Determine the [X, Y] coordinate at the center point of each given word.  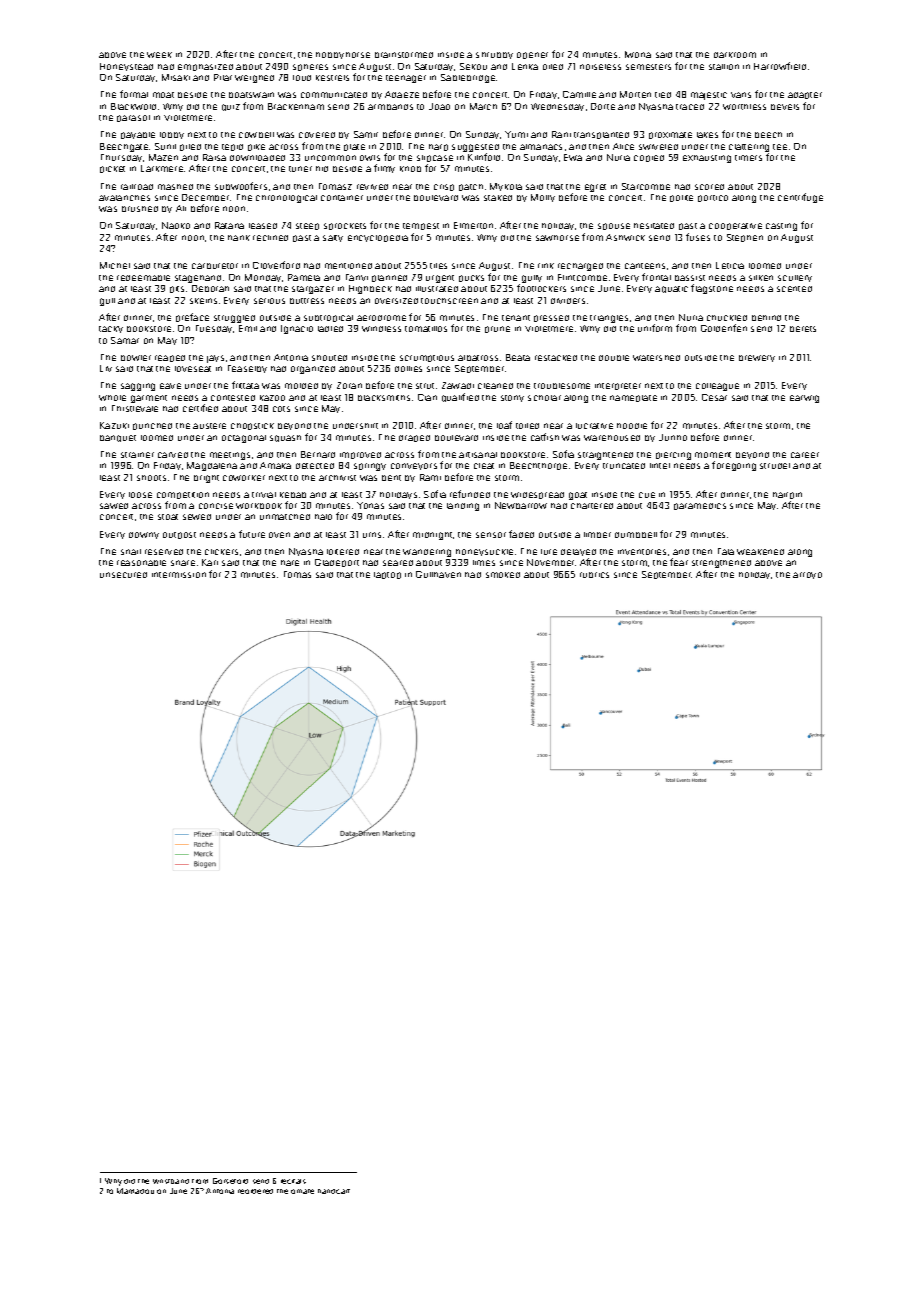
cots [281, 409]
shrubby [494, 55]
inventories [642, 552]
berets [803, 329]
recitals [293, 1181]
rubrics [594, 575]
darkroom [735, 55]
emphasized [205, 67]
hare [290, 563]
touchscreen [449, 301]
